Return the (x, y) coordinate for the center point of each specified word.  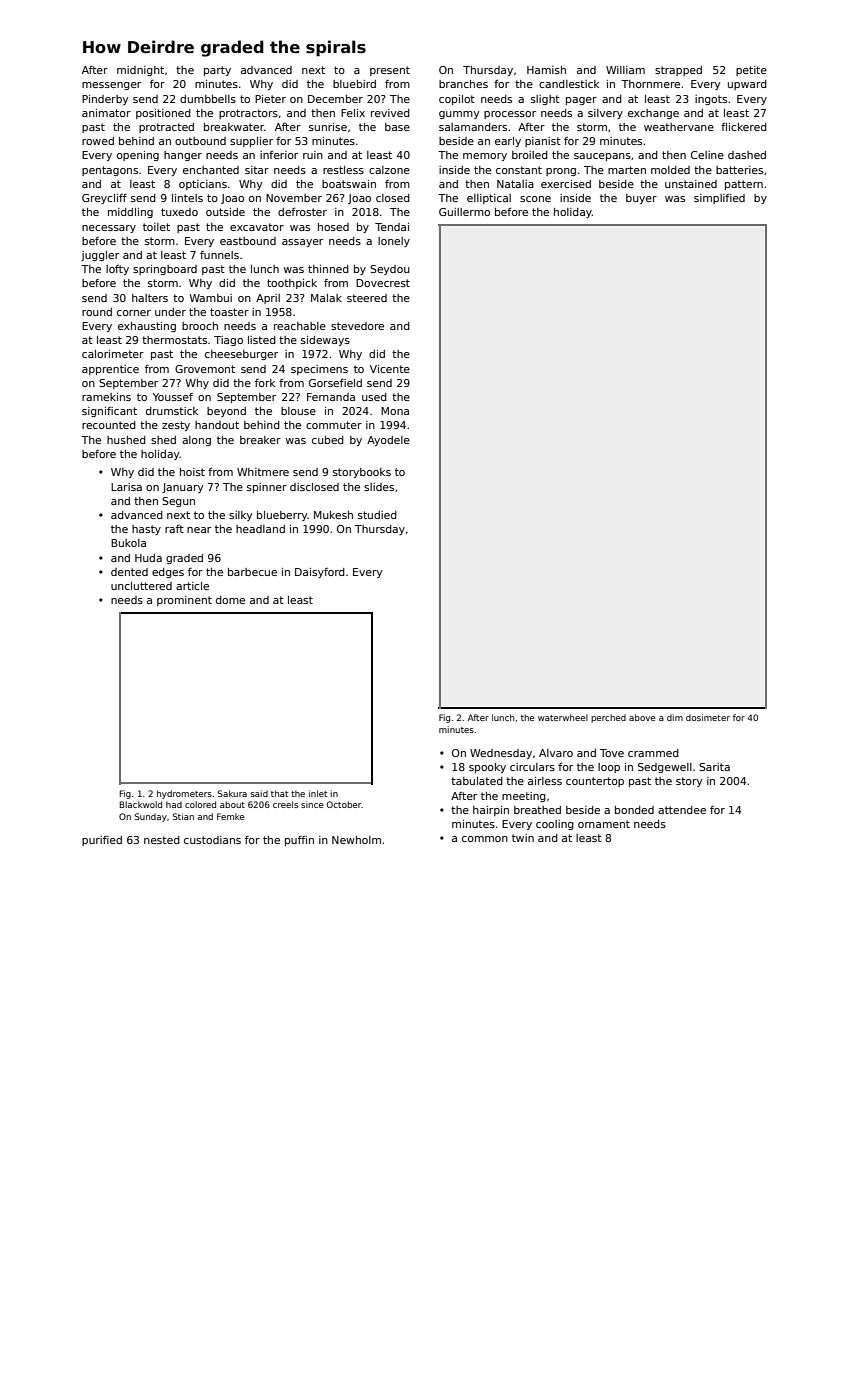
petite (751, 71)
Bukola (128, 543)
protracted (166, 128)
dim (675, 717)
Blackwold (141, 804)
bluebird (354, 84)
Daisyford (320, 573)
